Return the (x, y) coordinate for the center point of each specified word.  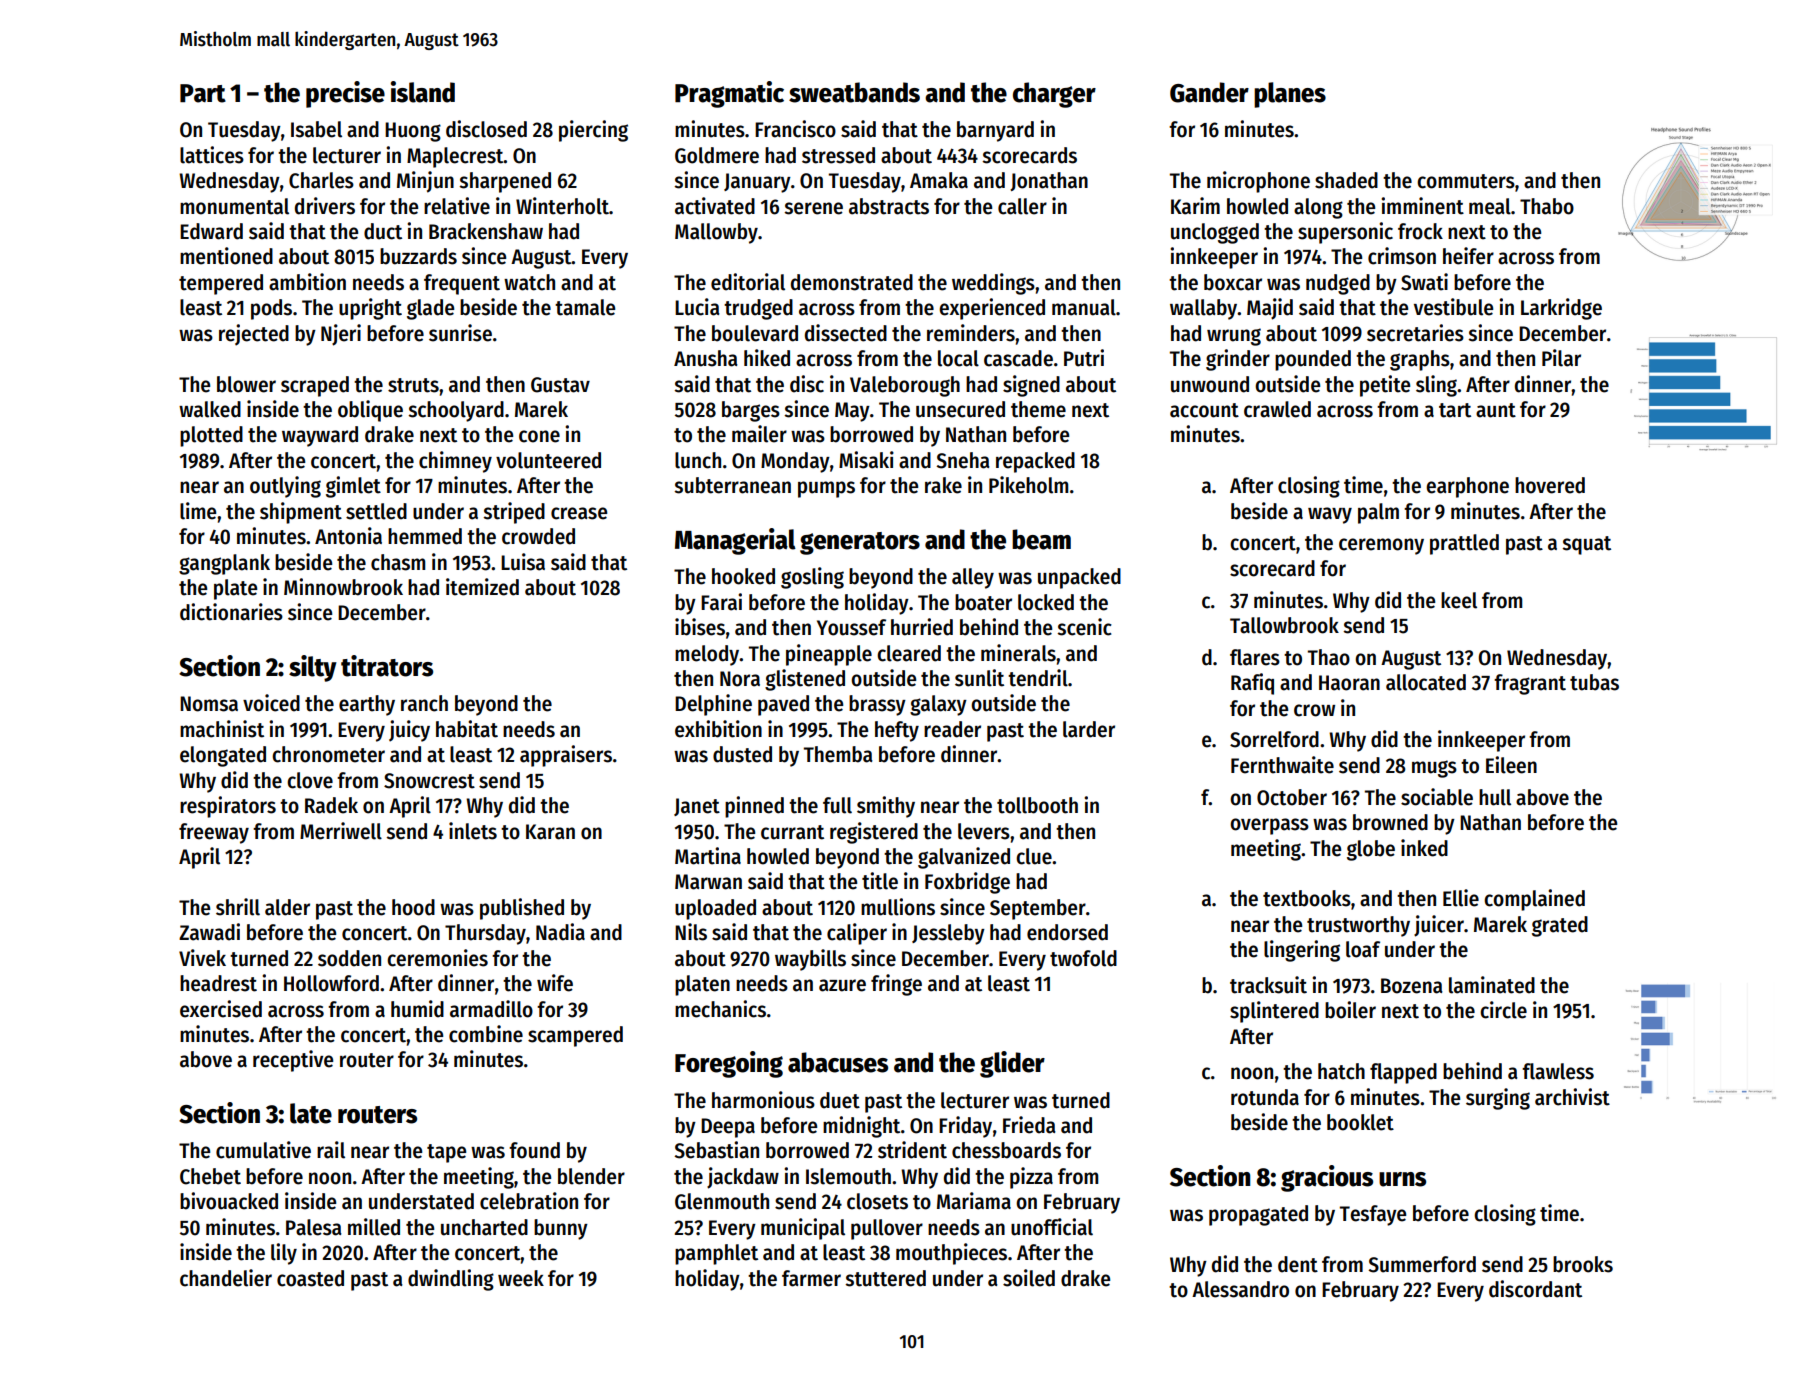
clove (310, 780)
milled (374, 1227)
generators (860, 543)
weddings (993, 284)
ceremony (1381, 546)
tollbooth (1037, 805)
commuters (1466, 181)
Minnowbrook (343, 587)
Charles (321, 180)
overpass (1269, 826)
